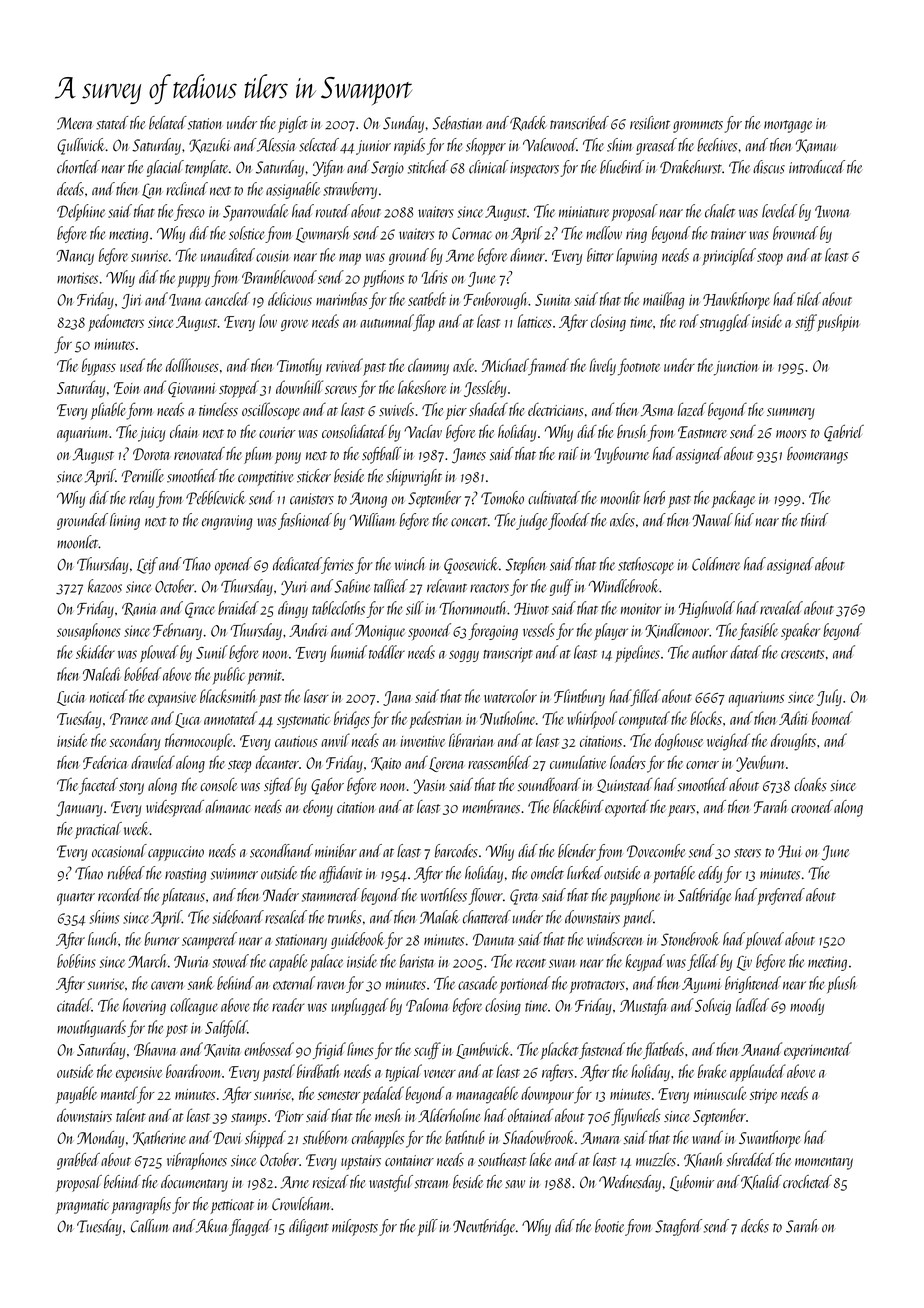  I want to click on lazed, so click(692, 409).
